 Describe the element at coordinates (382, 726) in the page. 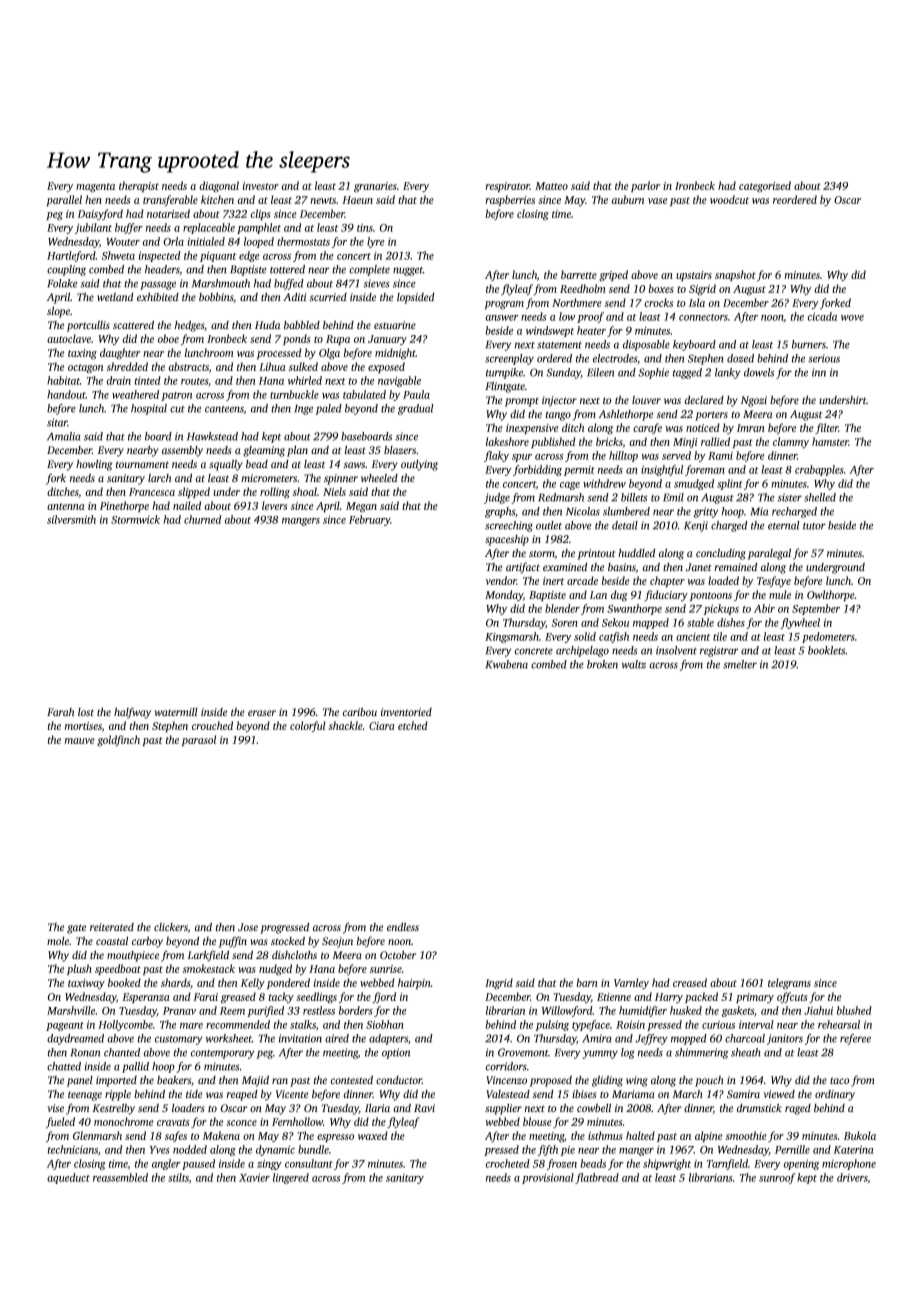

I see `Ciara` at that location.
